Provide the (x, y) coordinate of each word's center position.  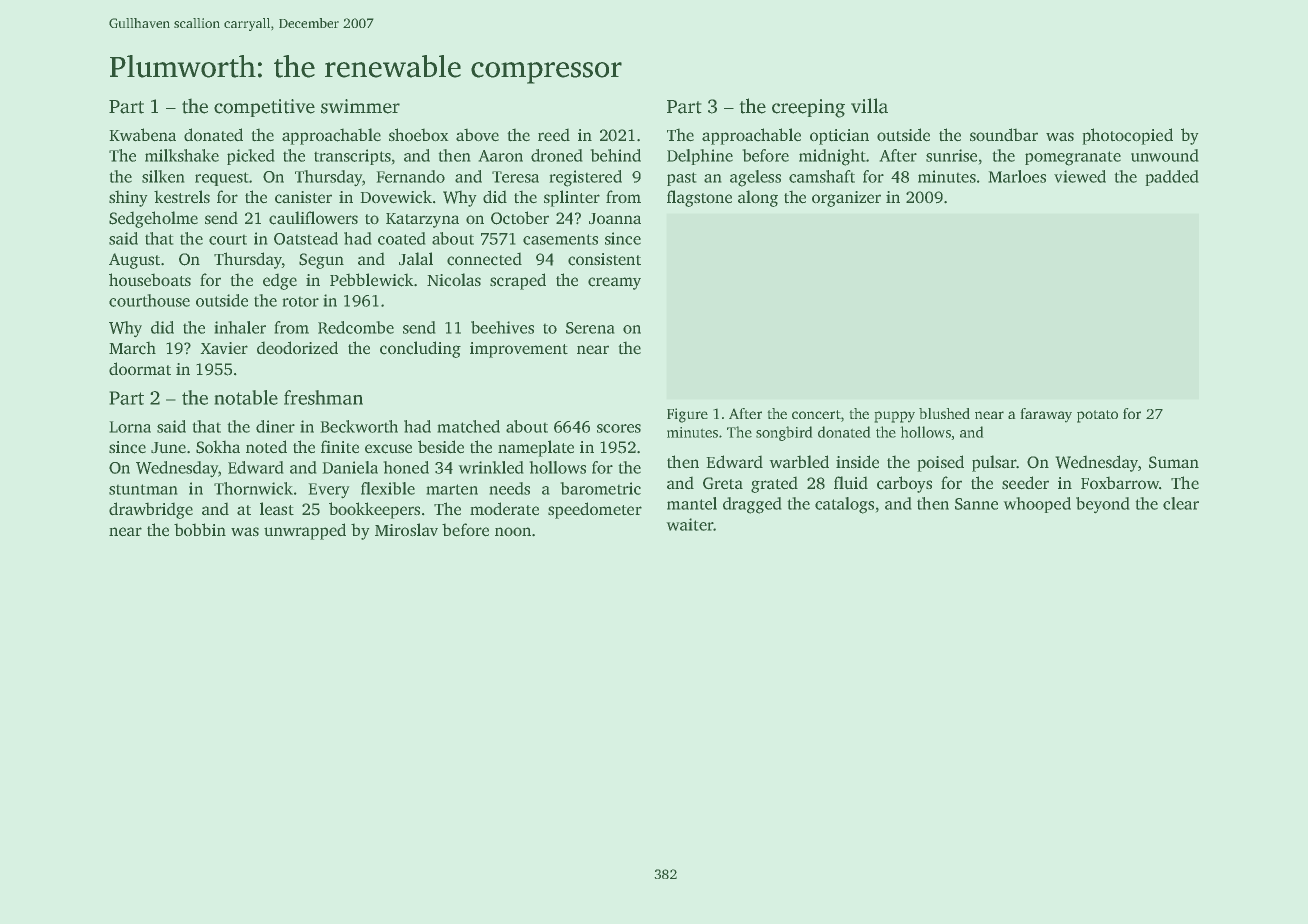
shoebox (418, 134)
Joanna (615, 218)
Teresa (515, 177)
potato (1097, 416)
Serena (590, 328)
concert (816, 414)
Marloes (1017, 176)
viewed (1080, 176)
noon (513, 531)
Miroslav (406, 529)
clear (1181, 503)
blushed (944, 413)
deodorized (297, 347)
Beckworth (359, 426)
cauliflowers (313, 218)
